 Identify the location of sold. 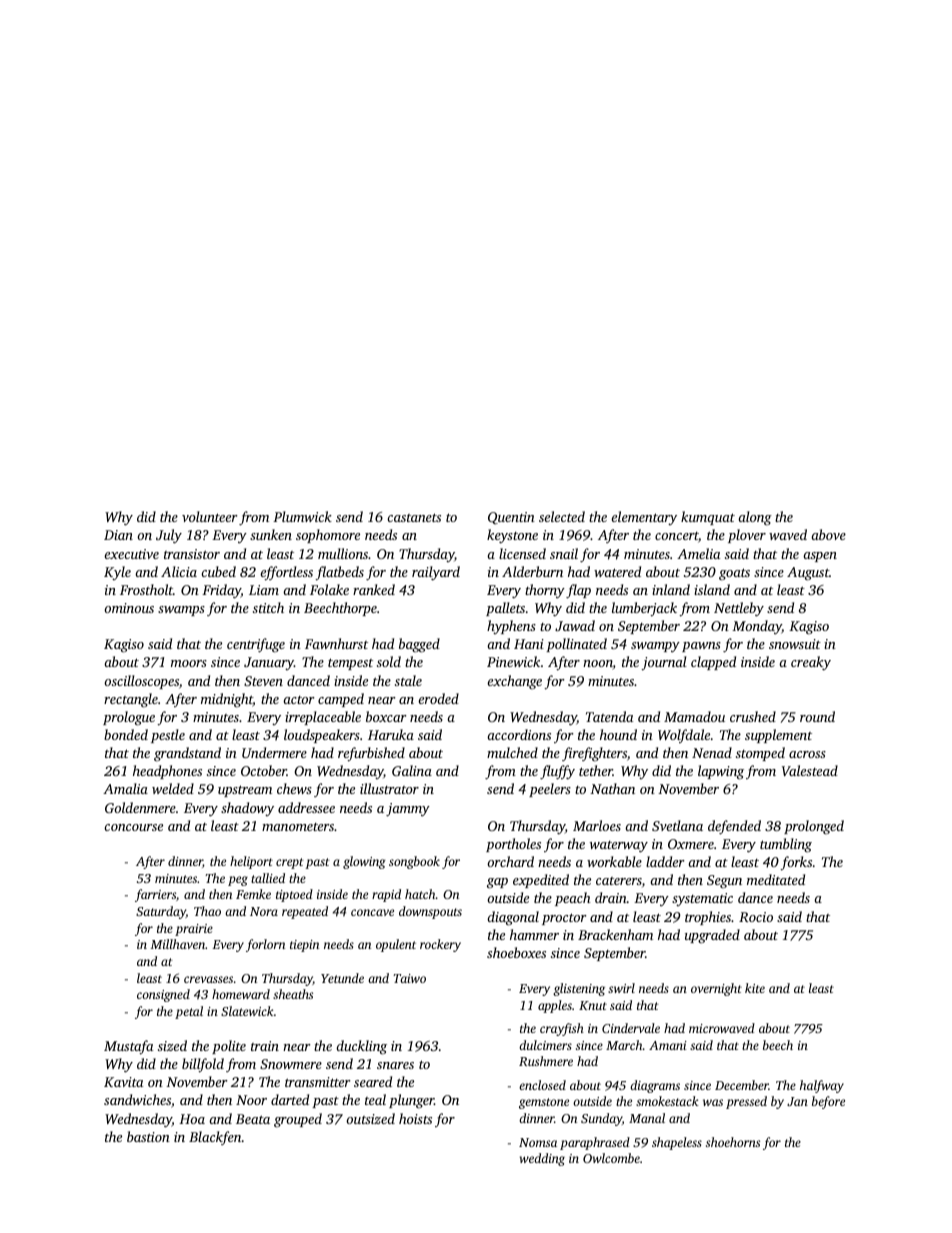
(389, 661).
